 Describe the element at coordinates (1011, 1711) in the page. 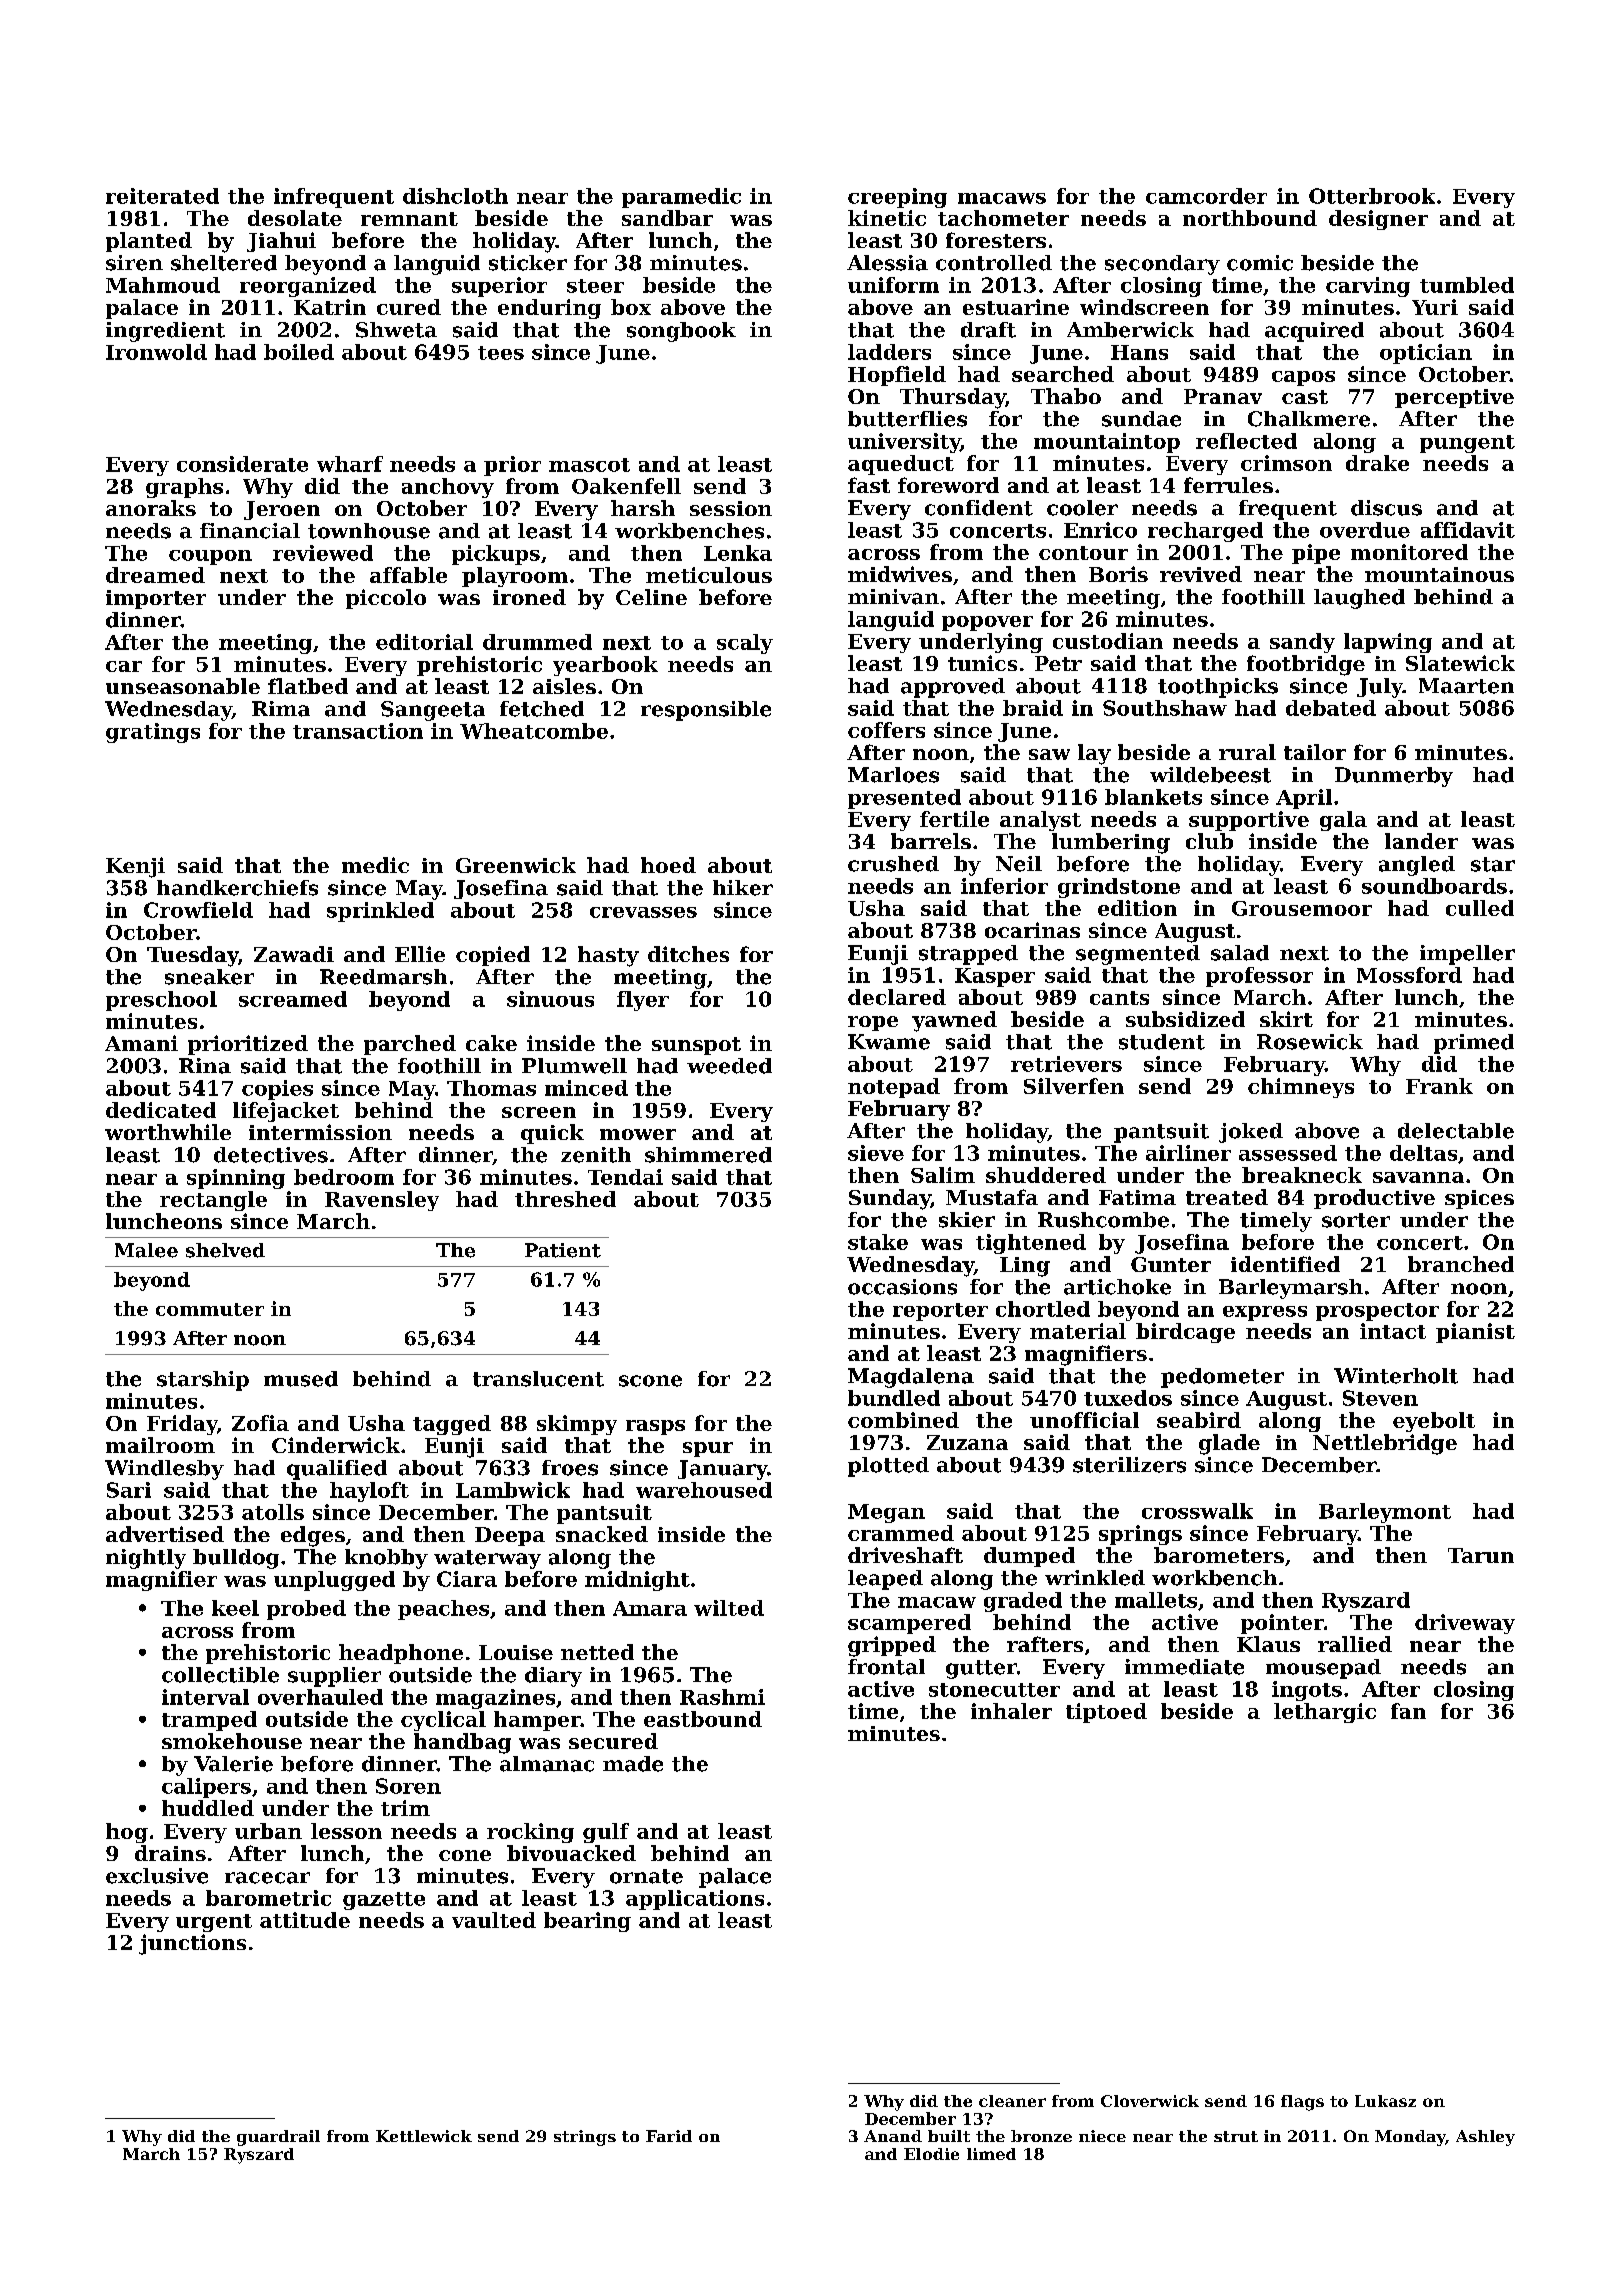

I see `inhaler` at that location.
